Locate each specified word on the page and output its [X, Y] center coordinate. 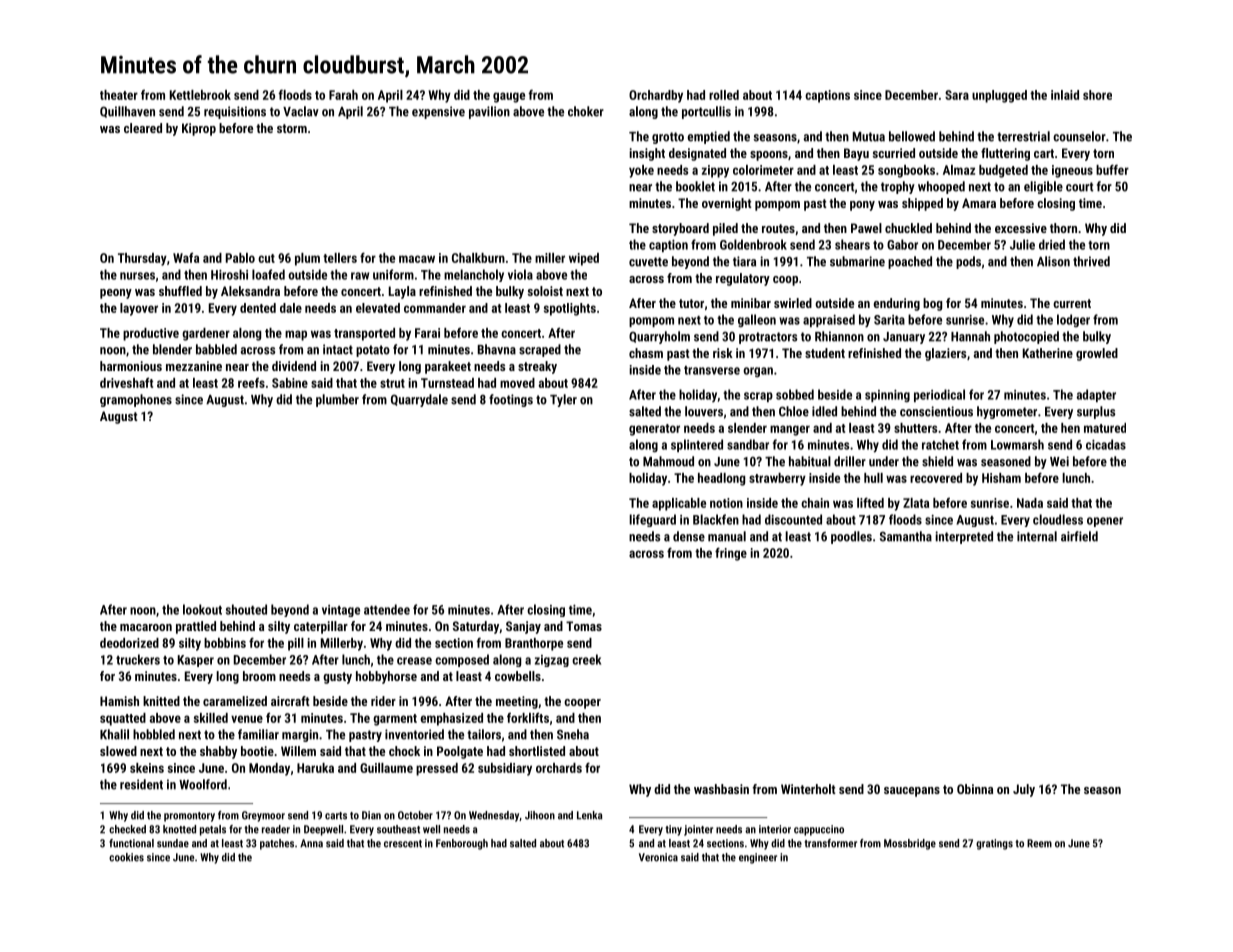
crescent [403, 844]
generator [654, 430]
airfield [1079, 536]
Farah [343, 95]
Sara [957, 95]
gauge [509, 97]
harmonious [131, 366]
